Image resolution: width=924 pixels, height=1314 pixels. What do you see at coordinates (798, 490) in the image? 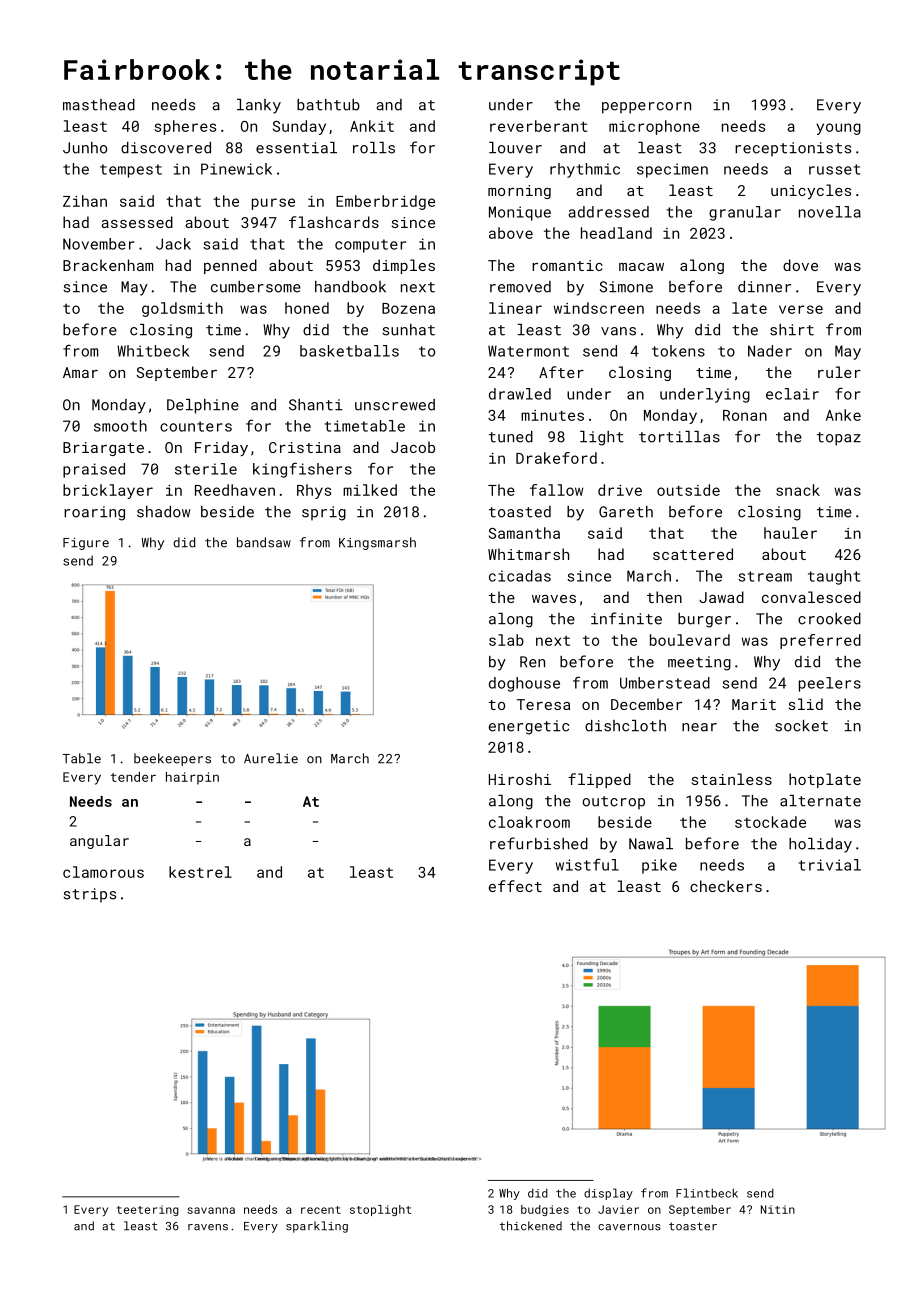
I see `snack` at bounding box center [798, 490].
